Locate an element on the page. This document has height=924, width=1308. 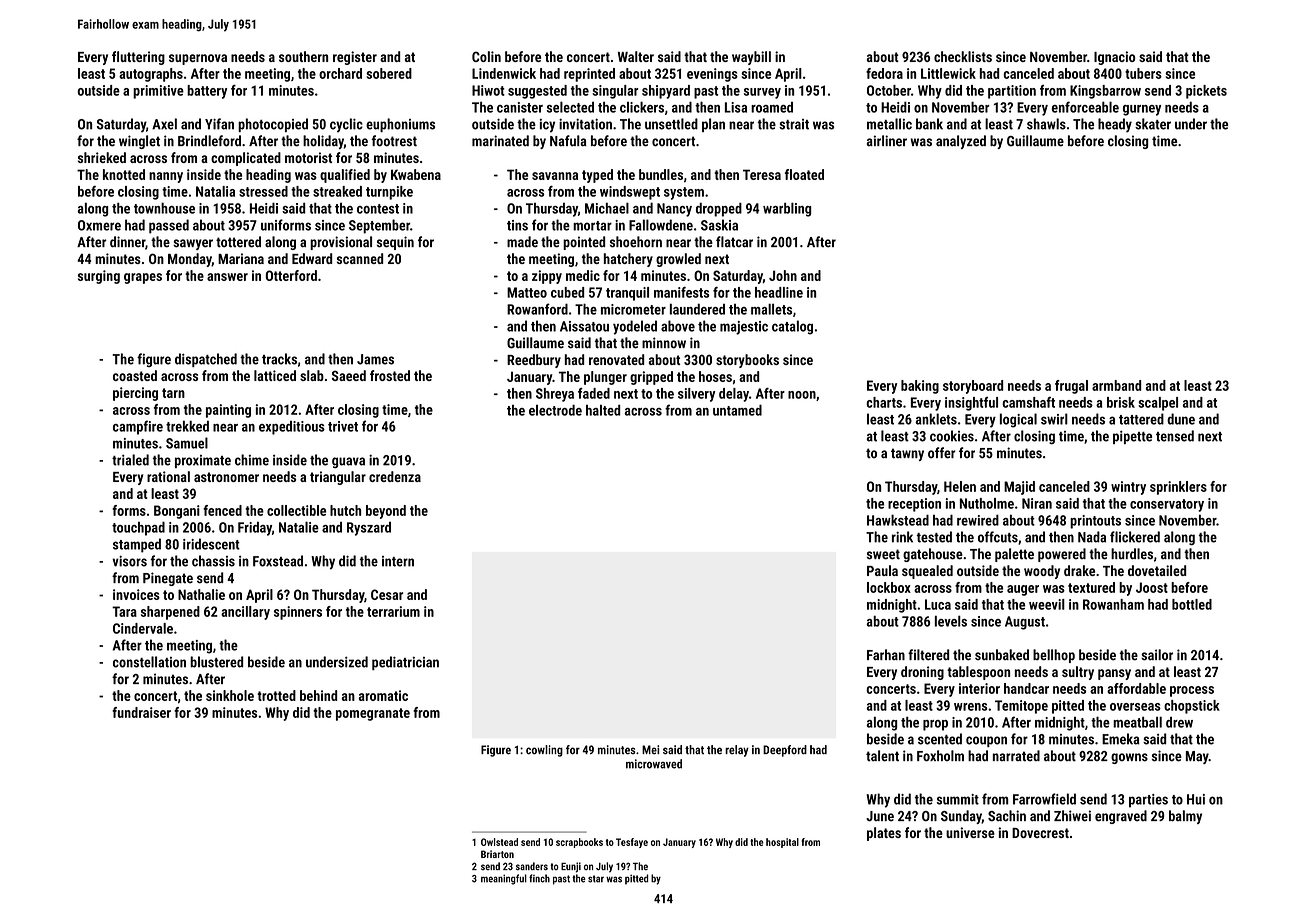
Majid is located at coordinates (1019, 488).
